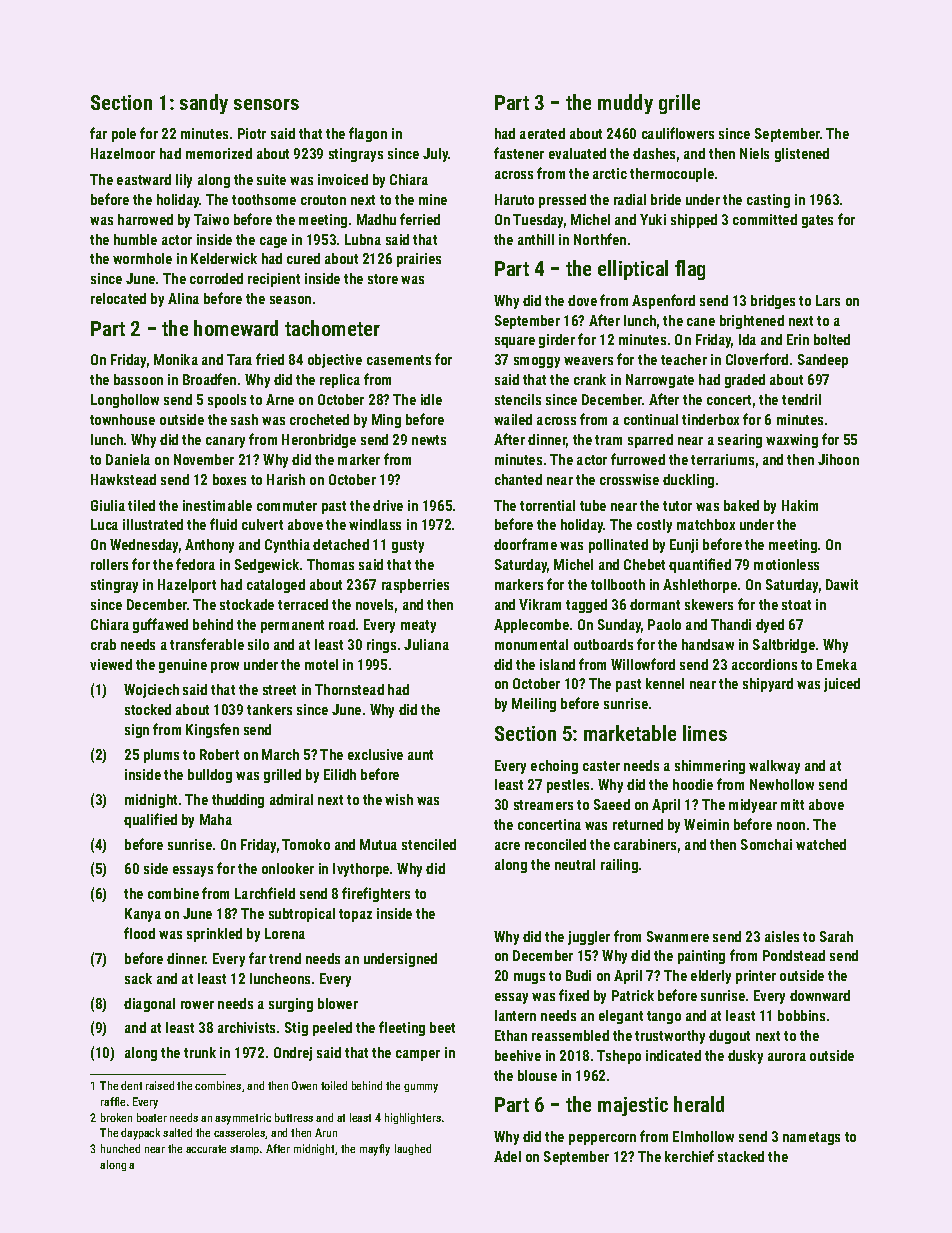 The image size is (952, 1233). What do you see at coordinates (415, 586) in the document?
I see `raspberries` at bounding box center [415, 586].
